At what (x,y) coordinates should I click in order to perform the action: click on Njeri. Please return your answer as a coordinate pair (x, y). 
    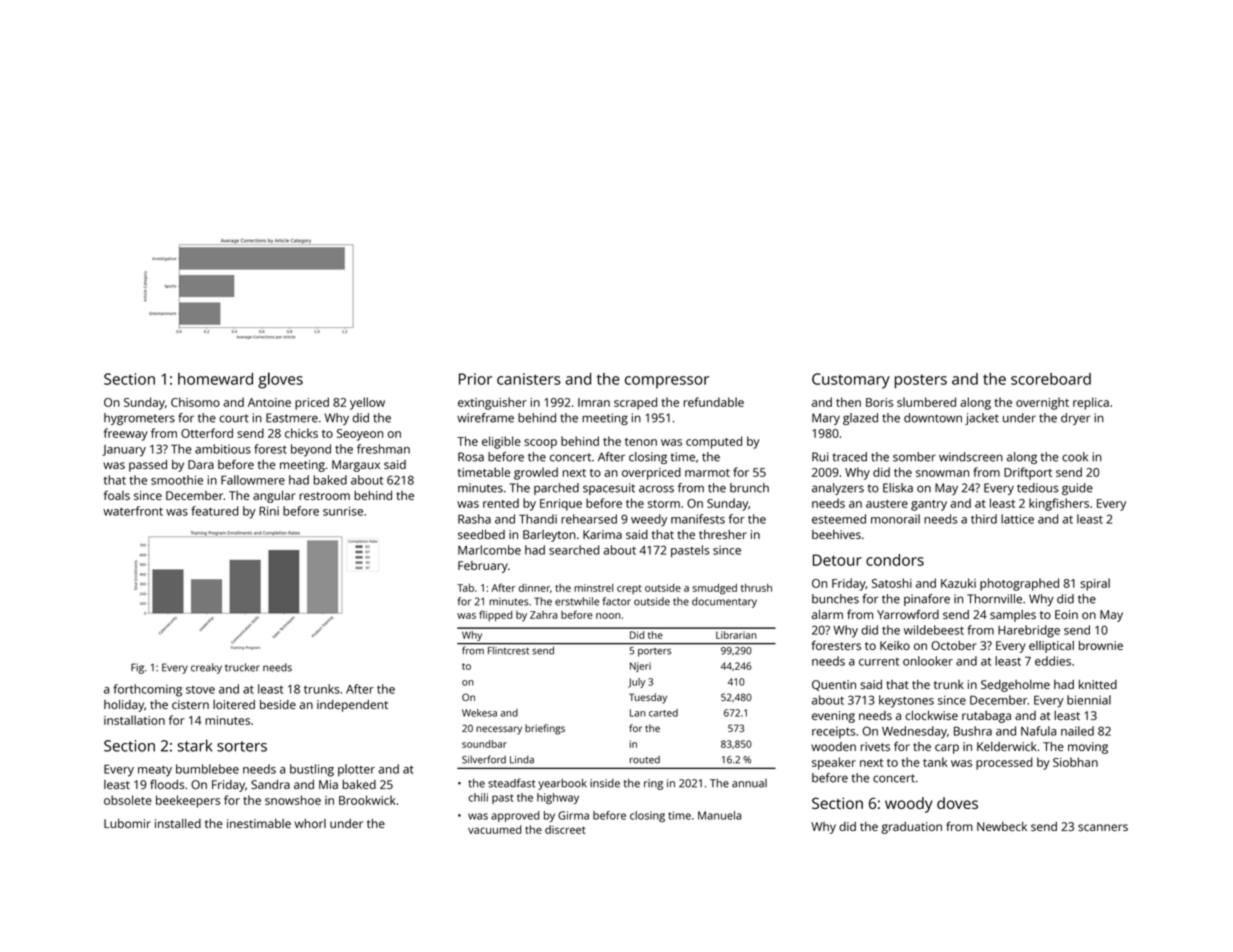
    Looking at the image, I should click on (640, 667).
